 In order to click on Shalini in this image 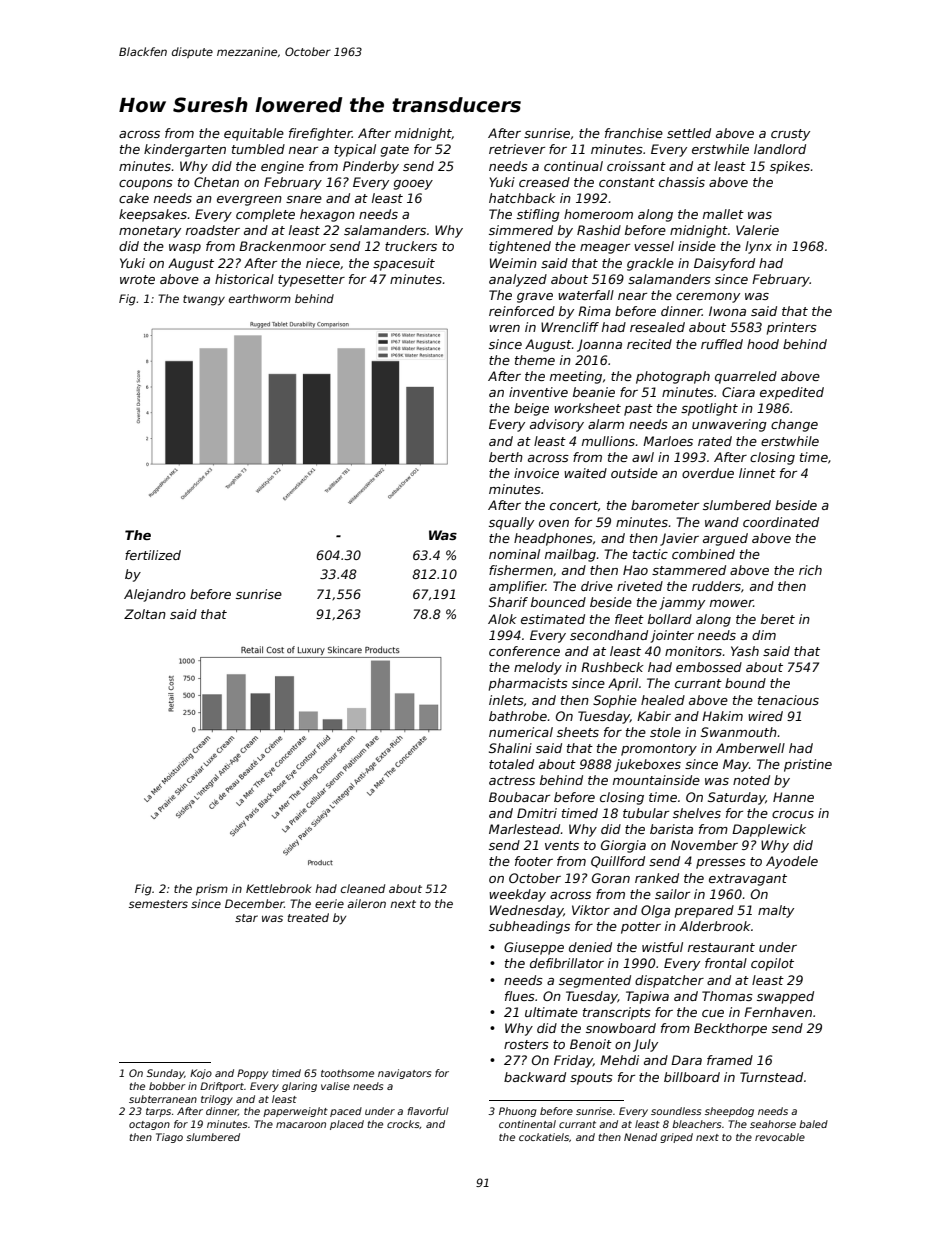, I will do `click(510, 748)`.
